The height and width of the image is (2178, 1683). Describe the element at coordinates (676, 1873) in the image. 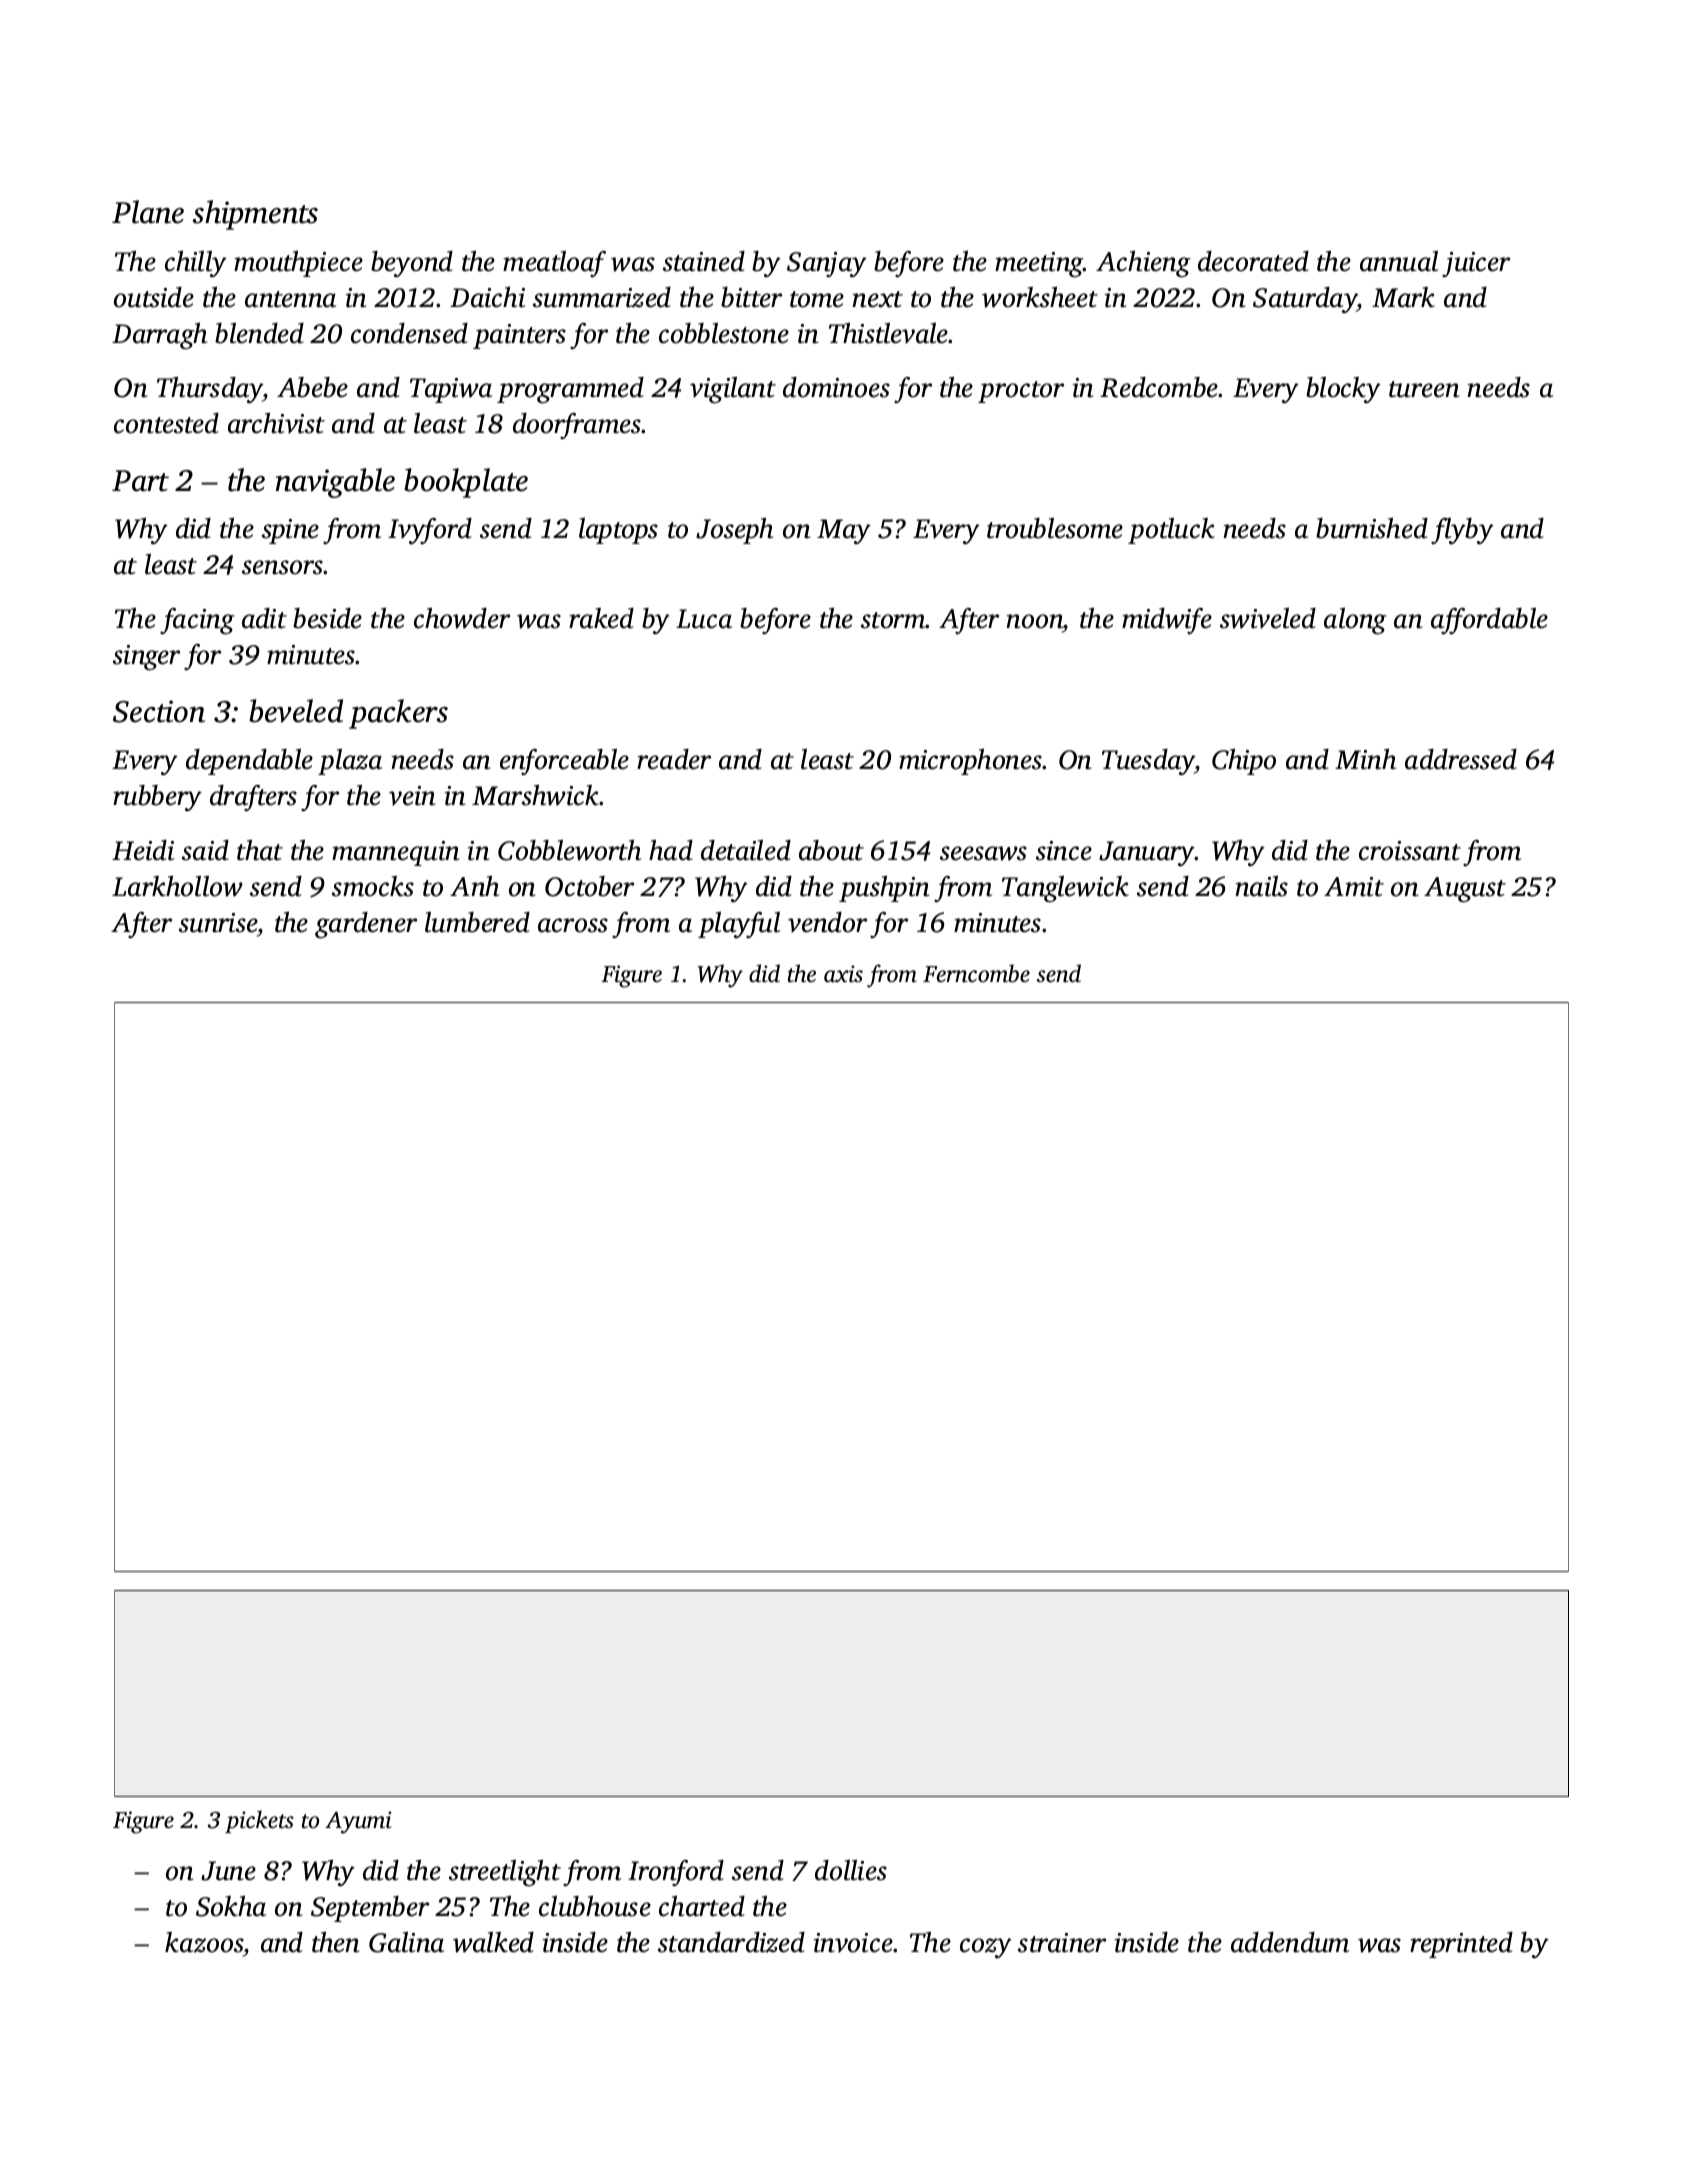

I see `Ironford` at that location.
